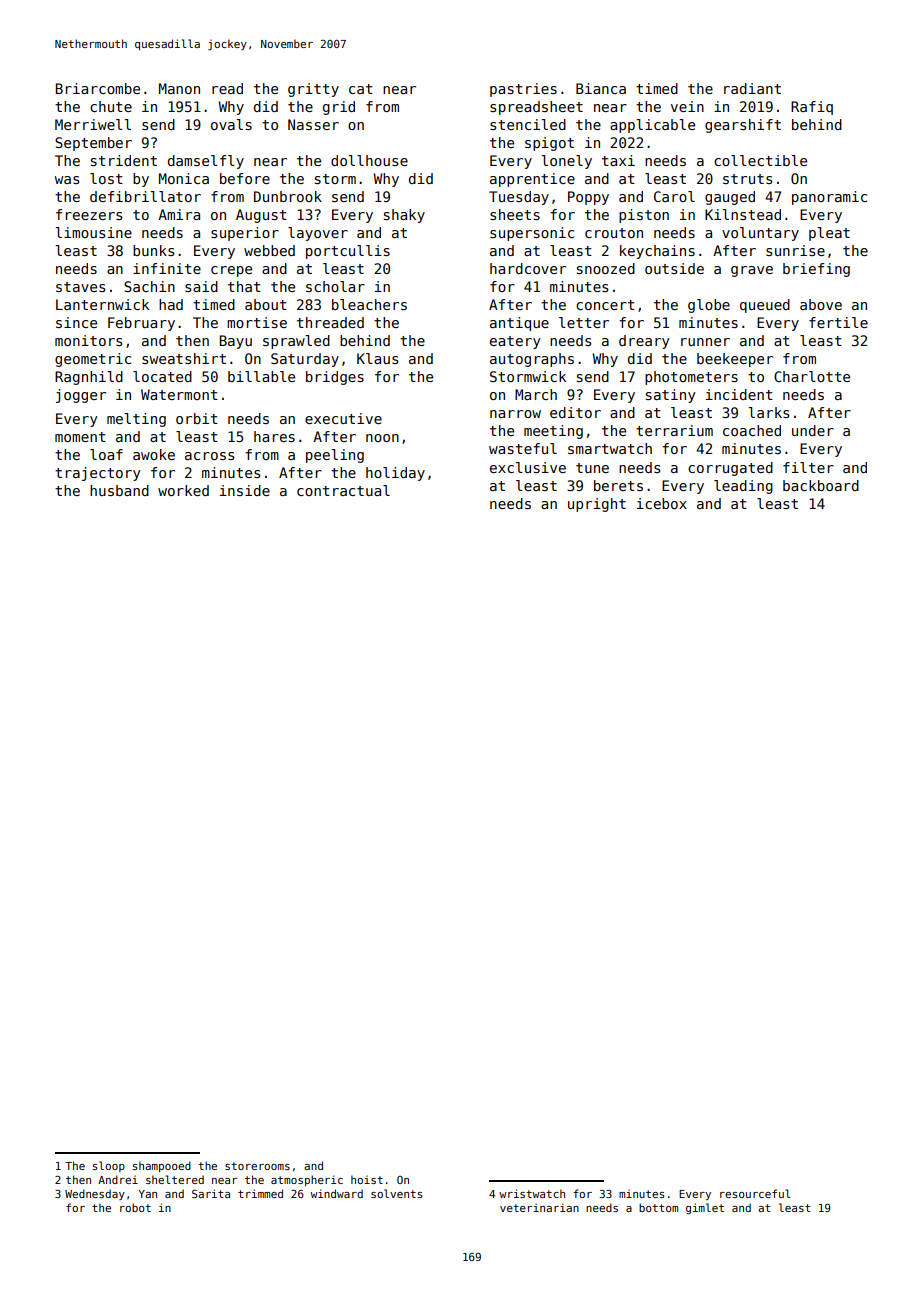  I want to click on trimmed, so click(260, 1193).
